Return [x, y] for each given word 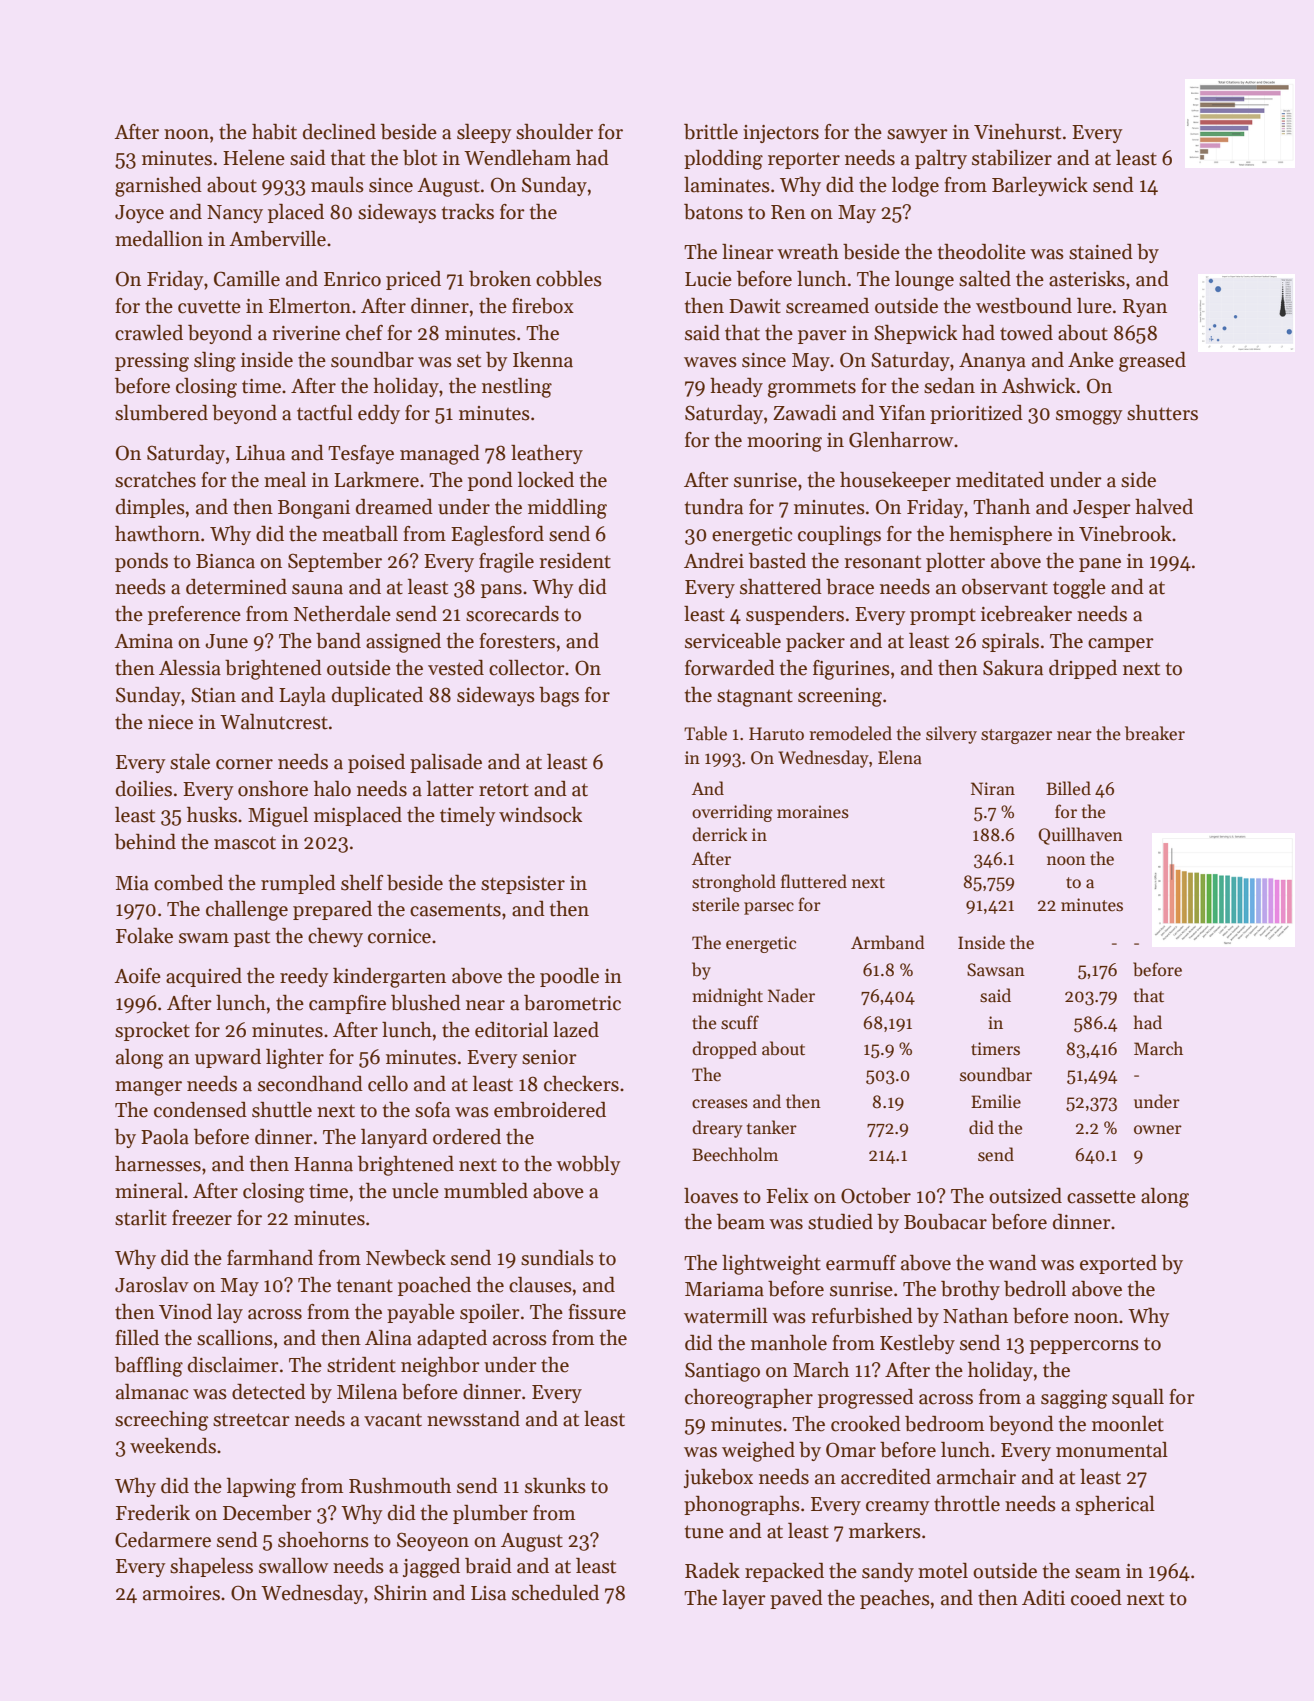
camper [1121, 645]
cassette [1101, 1197]
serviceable [733, 641]
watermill [726, 1316]
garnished [158, 187]
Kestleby [917, 1344]
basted [777, 561]
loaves [711, 1196]
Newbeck [406, 1258]
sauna [317, 589]
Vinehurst [1017, 132]
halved [1164, 507]
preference [194, 615]
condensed [200, 1110]
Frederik [153, 1513]
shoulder [554, 132]
